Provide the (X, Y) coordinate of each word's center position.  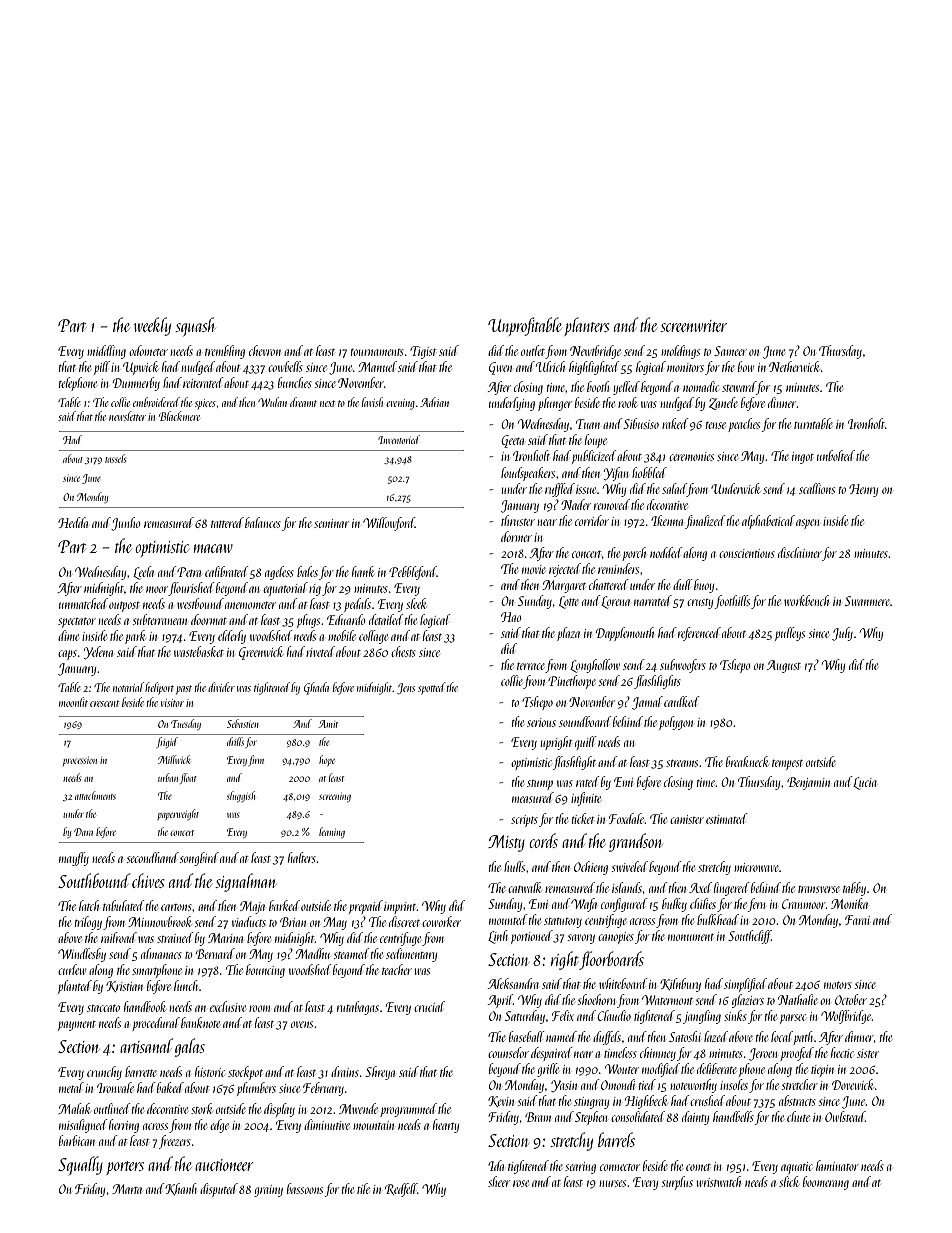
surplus (677, 1183)
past (184, 690)
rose (521, 1183)
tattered (227, 522)
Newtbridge (595, 352)
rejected (565, 570)
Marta (127, 1189)
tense (716, 425)
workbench (806, 600)
